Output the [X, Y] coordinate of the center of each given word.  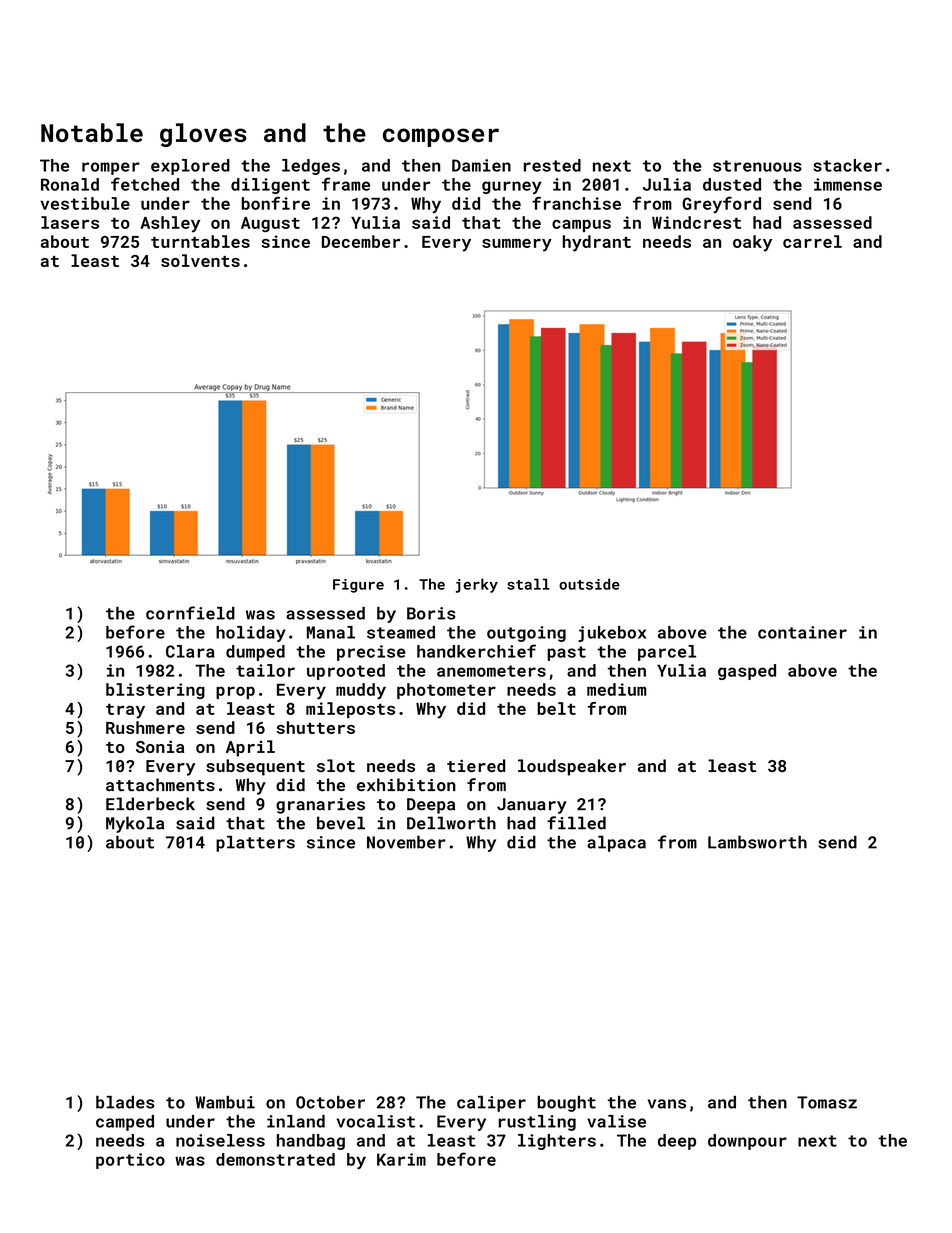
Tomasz [827, 1102]
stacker [847, 165]
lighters [557, 1142]
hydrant [597, 243]
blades [125, 1102]
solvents [200, 260]
